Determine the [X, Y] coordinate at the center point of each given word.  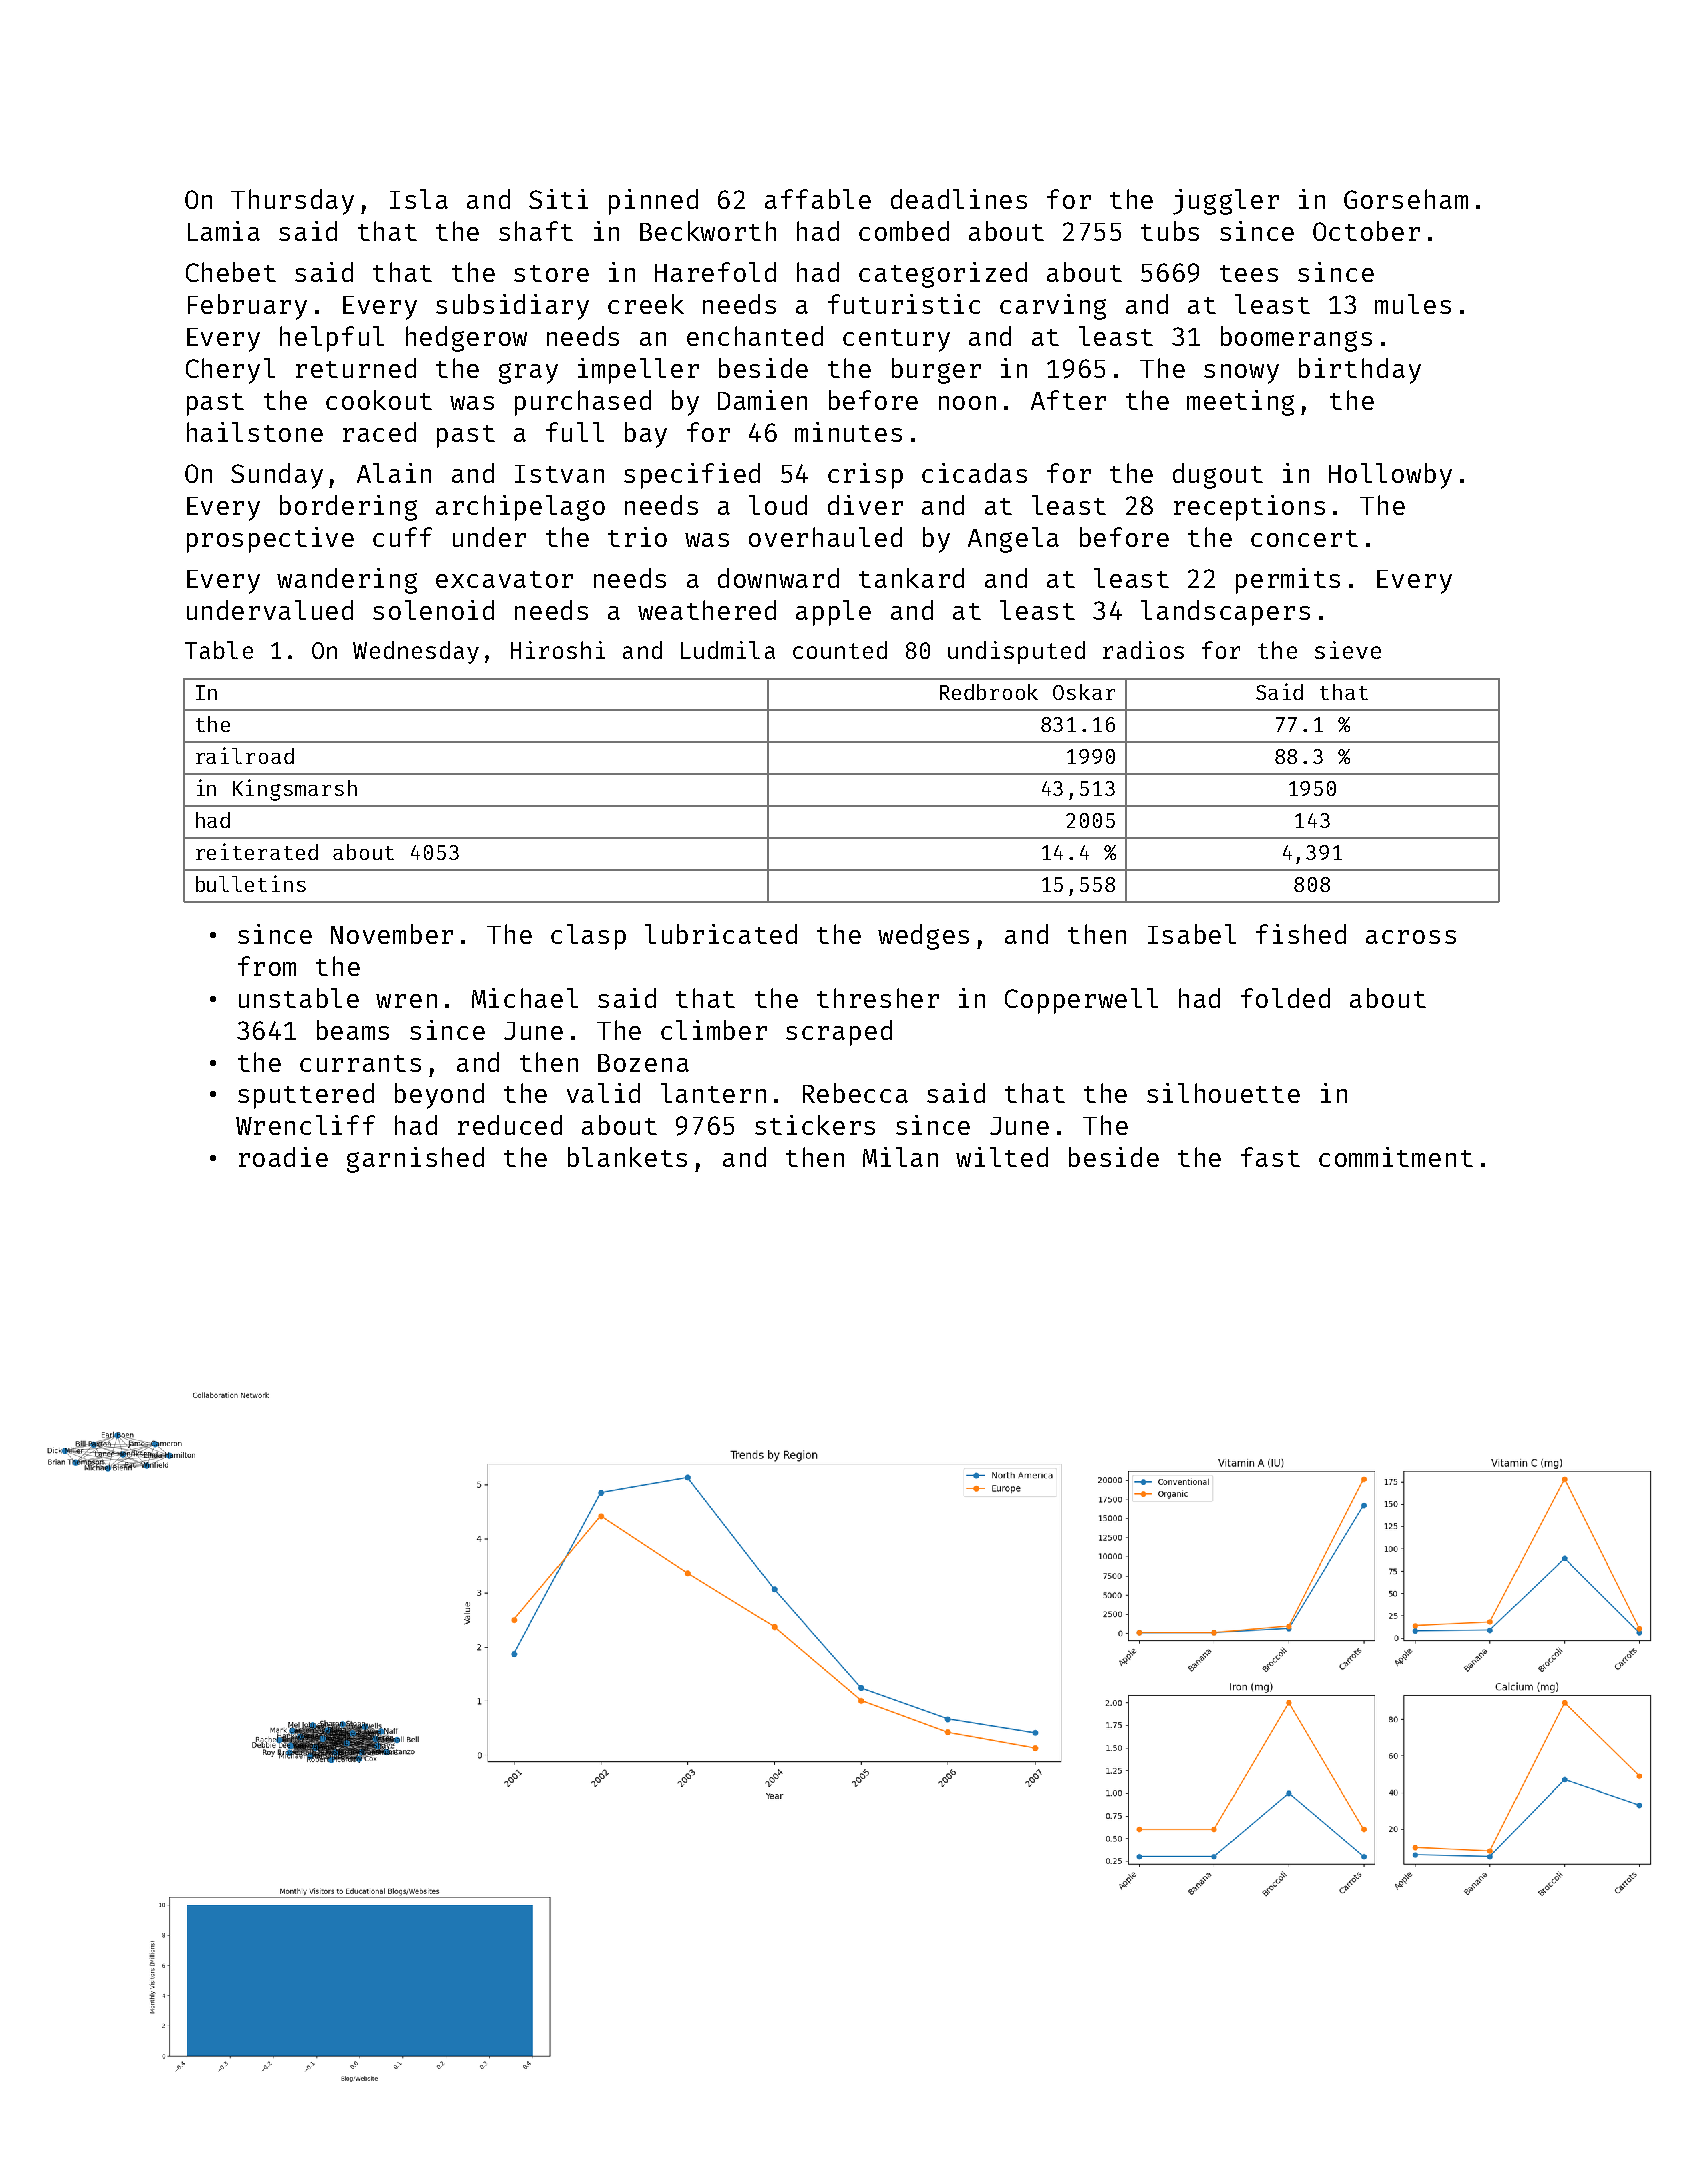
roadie [283, 1157]
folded [1285, 998]
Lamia [224, 231]
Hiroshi [558, 650]
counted [840, 650]
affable [818, 199]
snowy [1241, 374]
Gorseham [1406, 199]
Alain [394, 473]
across [1411, 937]
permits [1288, 581]
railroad [245, 755]
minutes [848, 432]
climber [714, 1030]
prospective [270, 540]
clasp [588, 937]
